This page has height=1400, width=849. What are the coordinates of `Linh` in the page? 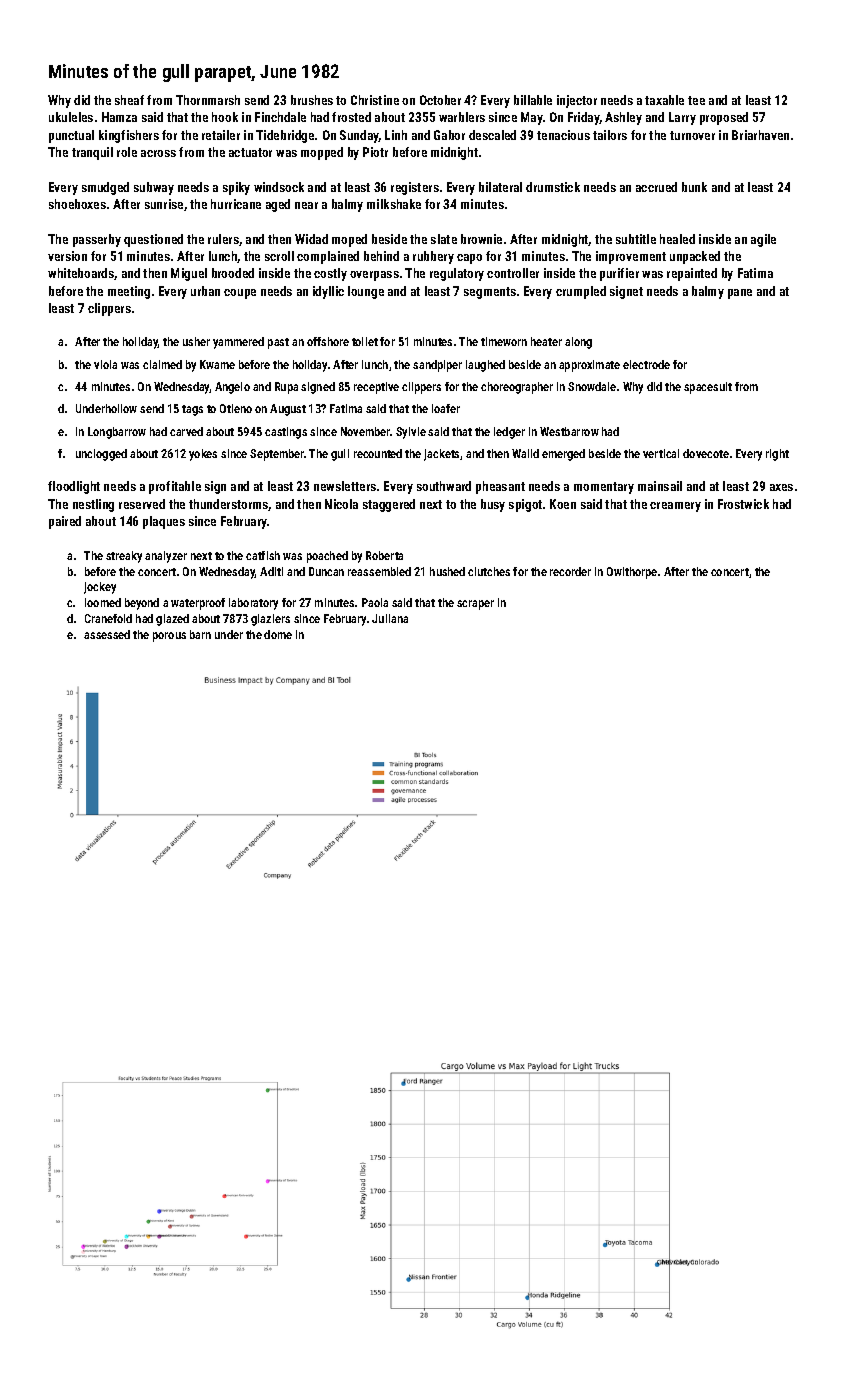 It's located at (396, 135).
